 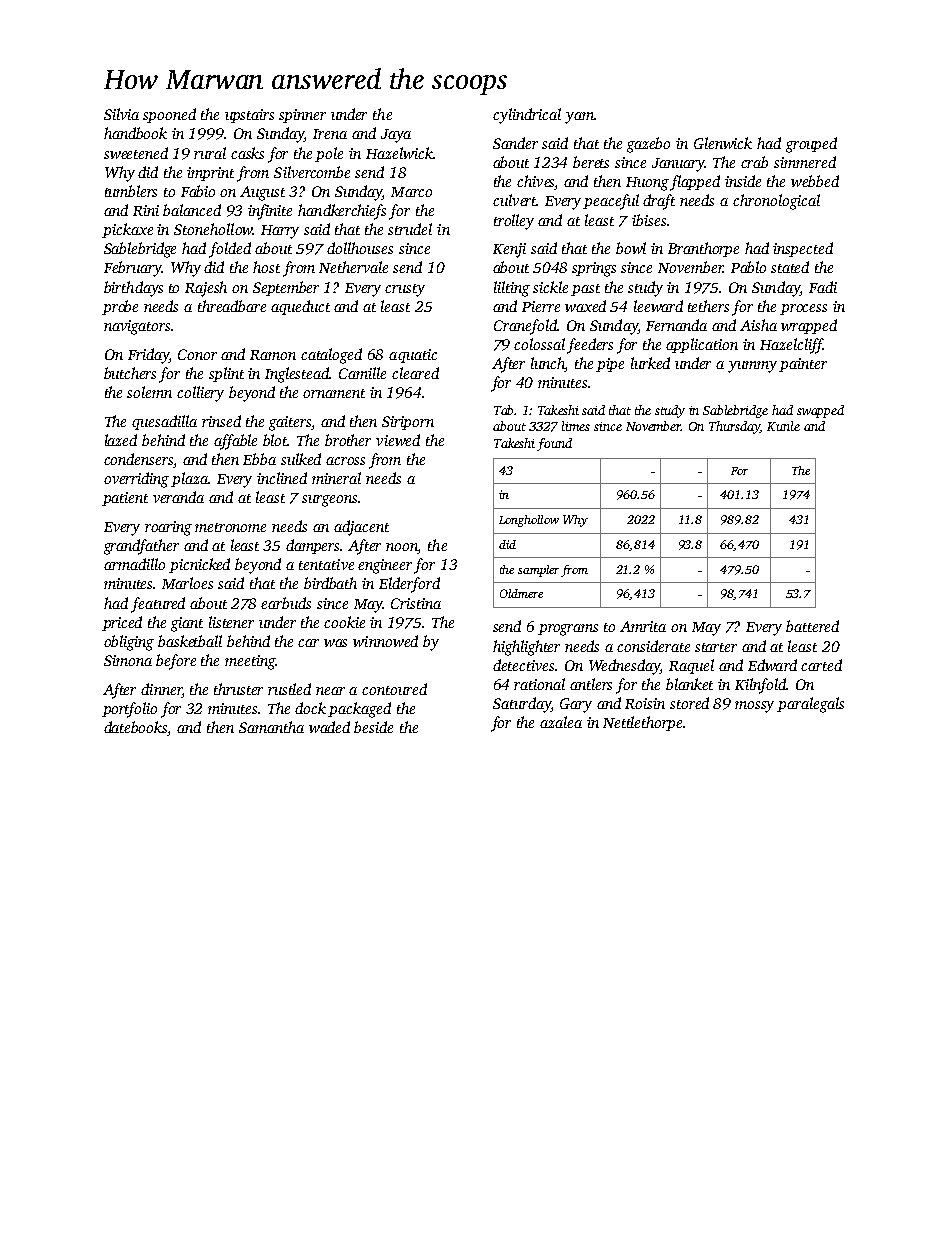 I want to click on listener, so click(x=231, y=622).
